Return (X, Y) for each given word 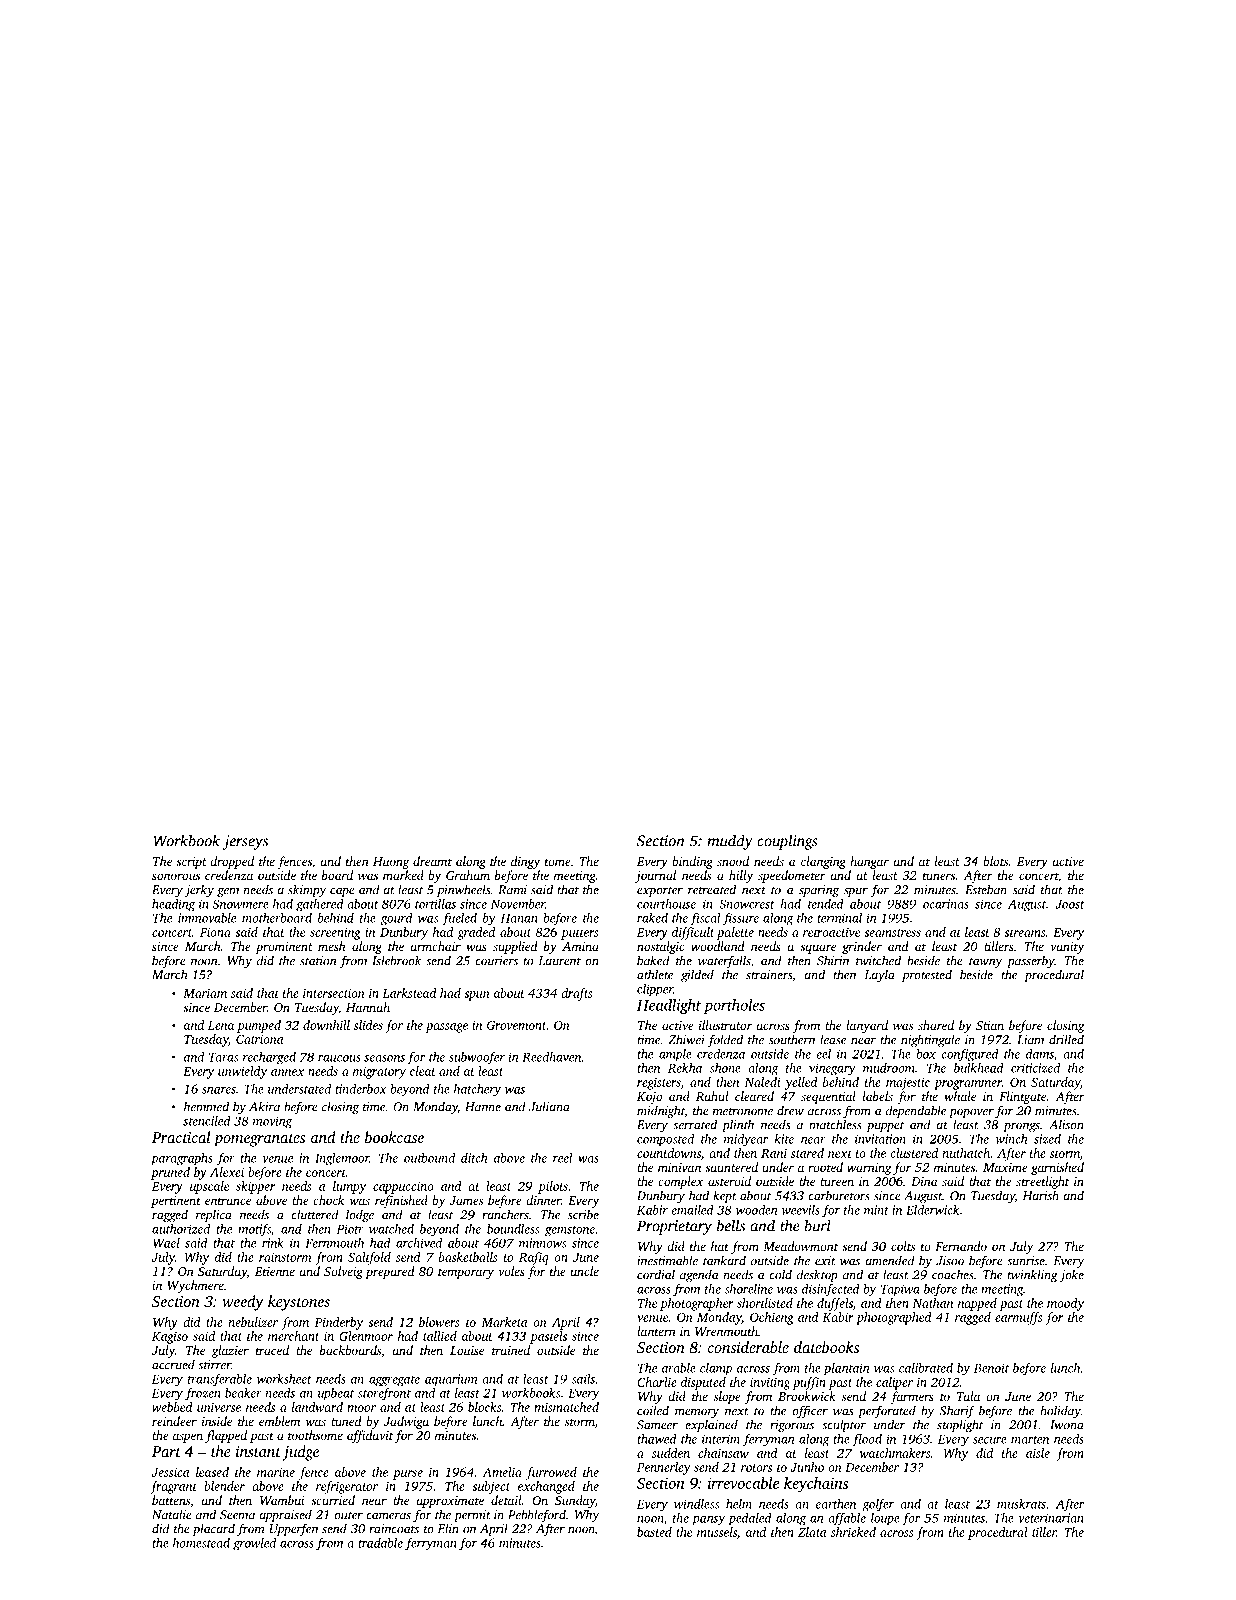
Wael (166, 1243)
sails (583, 1379)
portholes (734, 1006)
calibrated (926, 1368)
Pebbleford (537, 1515)
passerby (1031, 961)
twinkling (1032, 1275)
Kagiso (170, 1338)
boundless (513, 1229)
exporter (660, 891)
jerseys (245, 842)
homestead (201, 1543)
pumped (259, 1026)
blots (995, 861)
